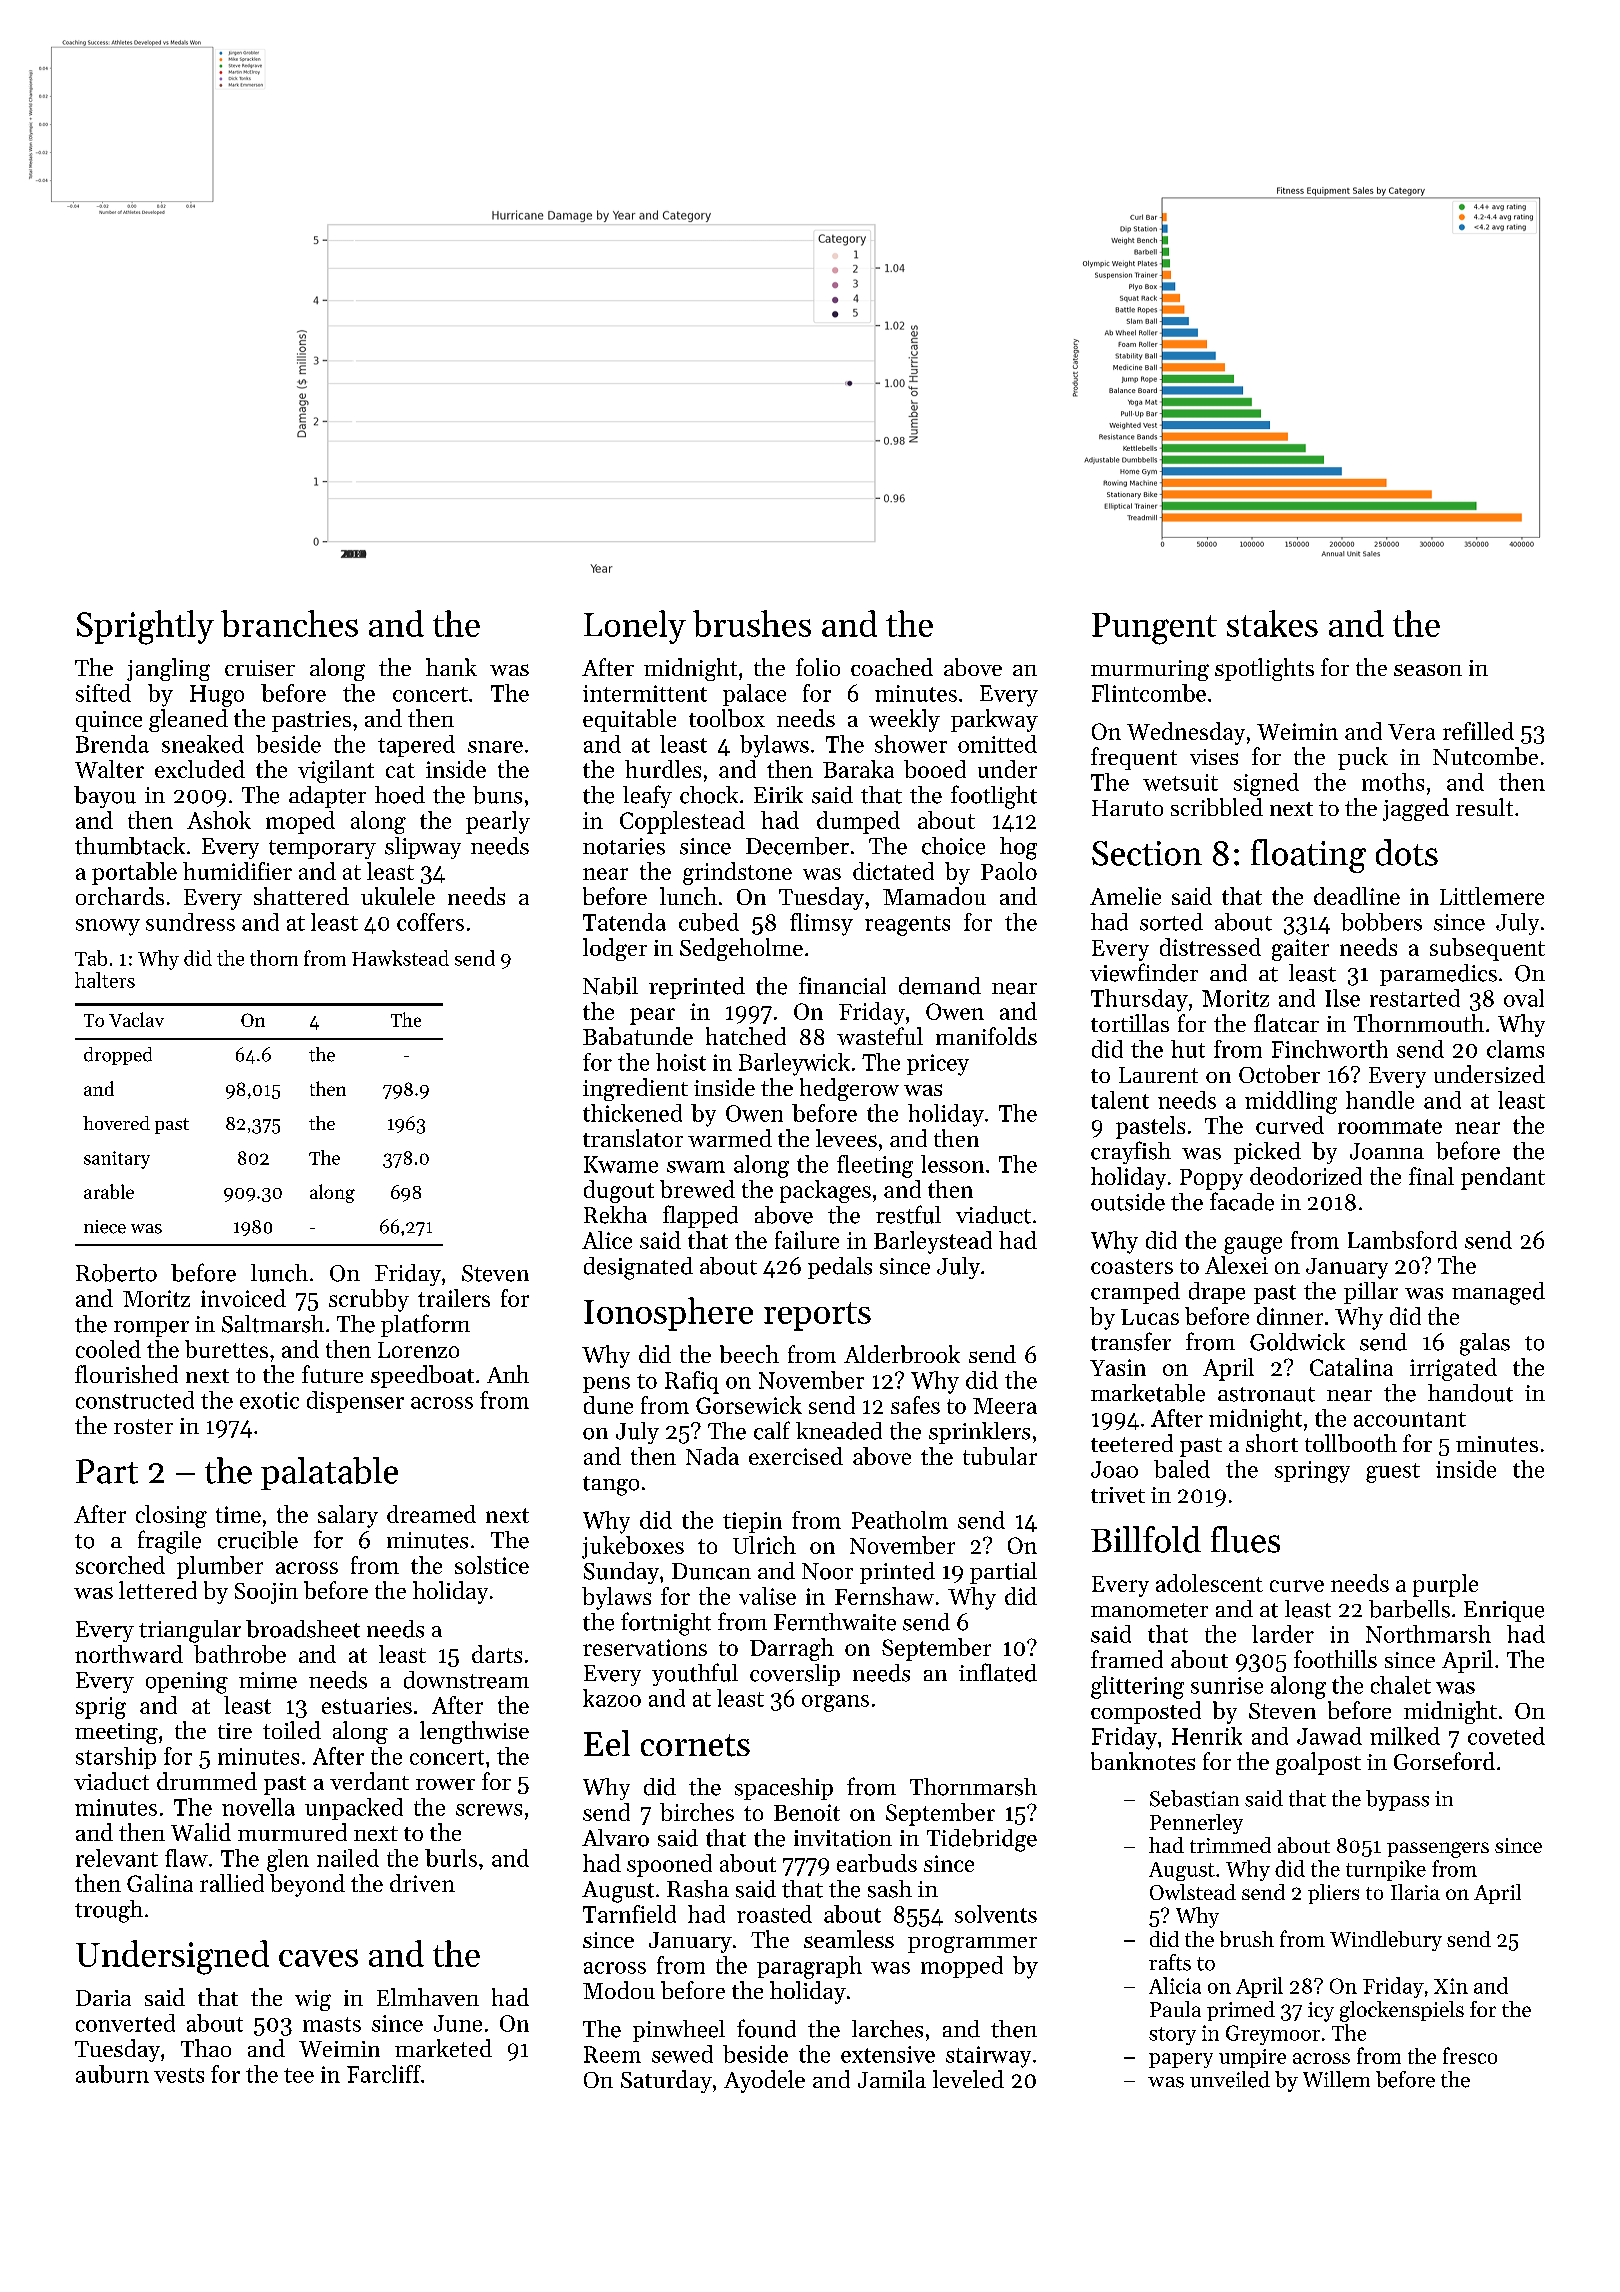 The image size is (1620, 2292). Describe the element at coordinates (108, 927) in the screenshot. I see `snowy` at that location.
